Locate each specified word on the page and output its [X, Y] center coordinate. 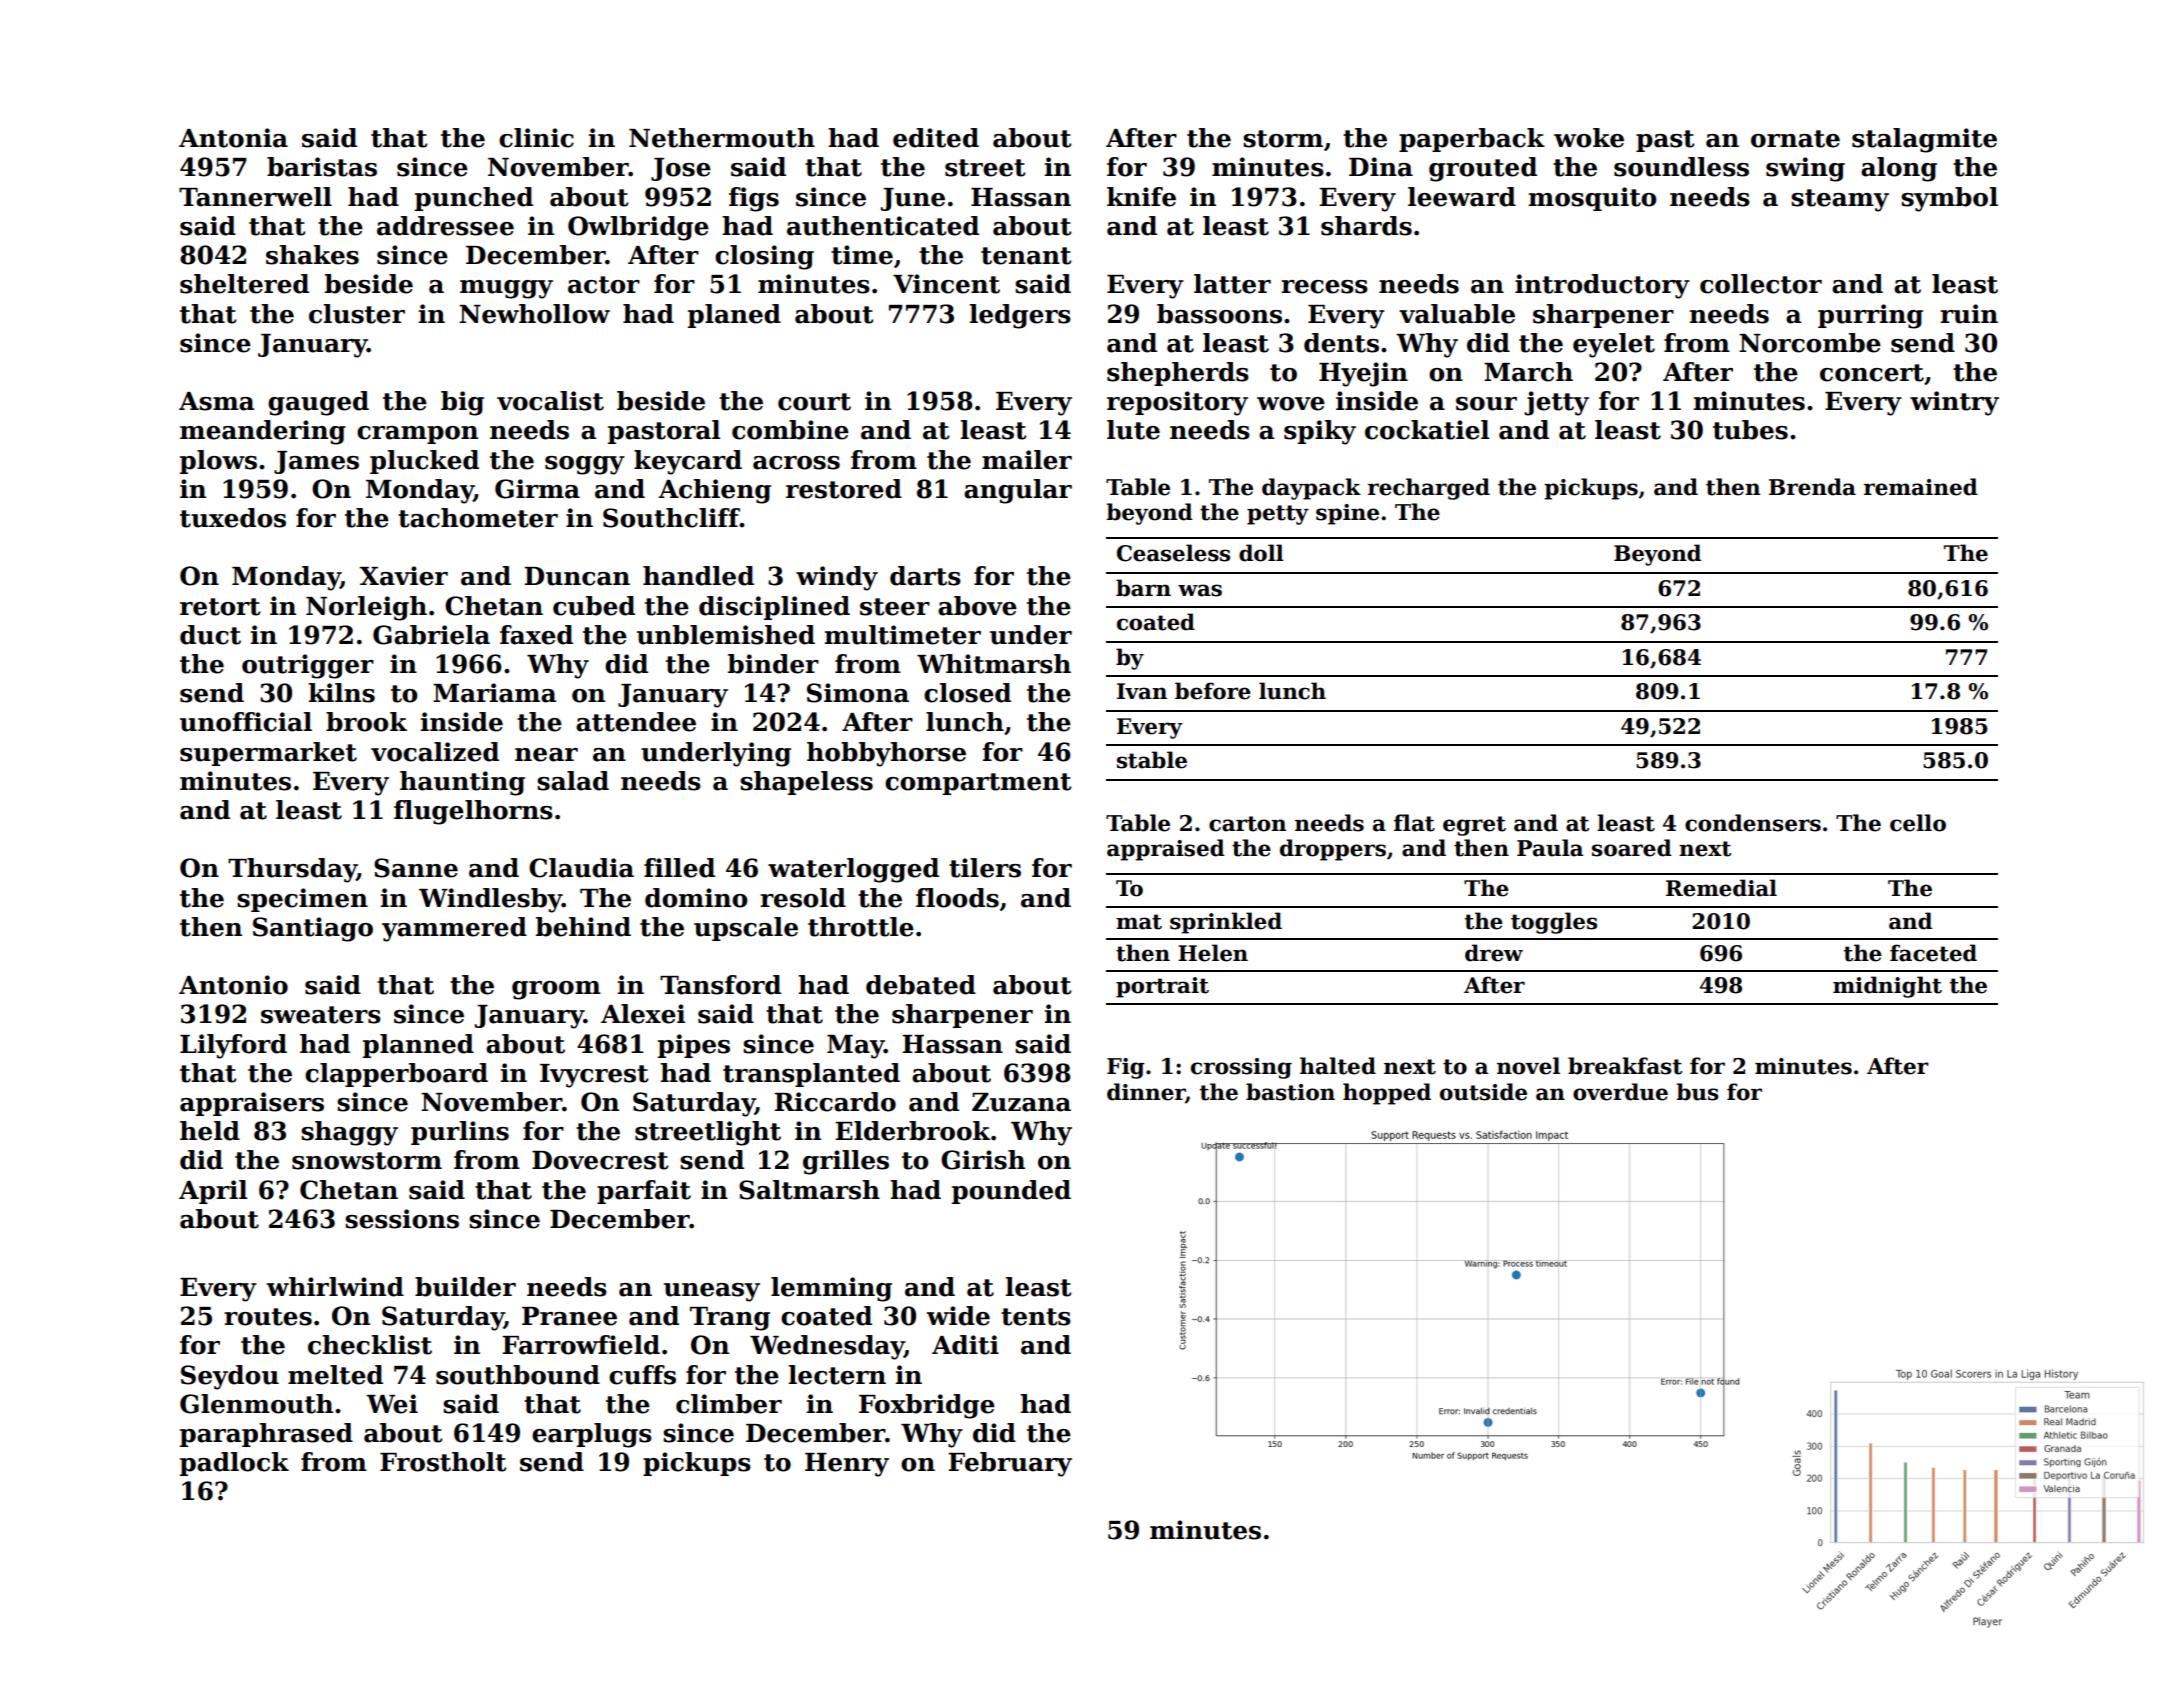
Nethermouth [722, 138]
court [814, 402]
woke [1589, 138]
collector [1761, 284]
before [1213, 691]
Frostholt [443, 1462]
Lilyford [233, 1046]
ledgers [1020, 316]
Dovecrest [600, 1160]
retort [220, 607]
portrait [1162, 987]
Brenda [1812, 487]
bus [1697, 1092]
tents [1036, 1317]
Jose [681, 169]
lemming [831, 1289]
